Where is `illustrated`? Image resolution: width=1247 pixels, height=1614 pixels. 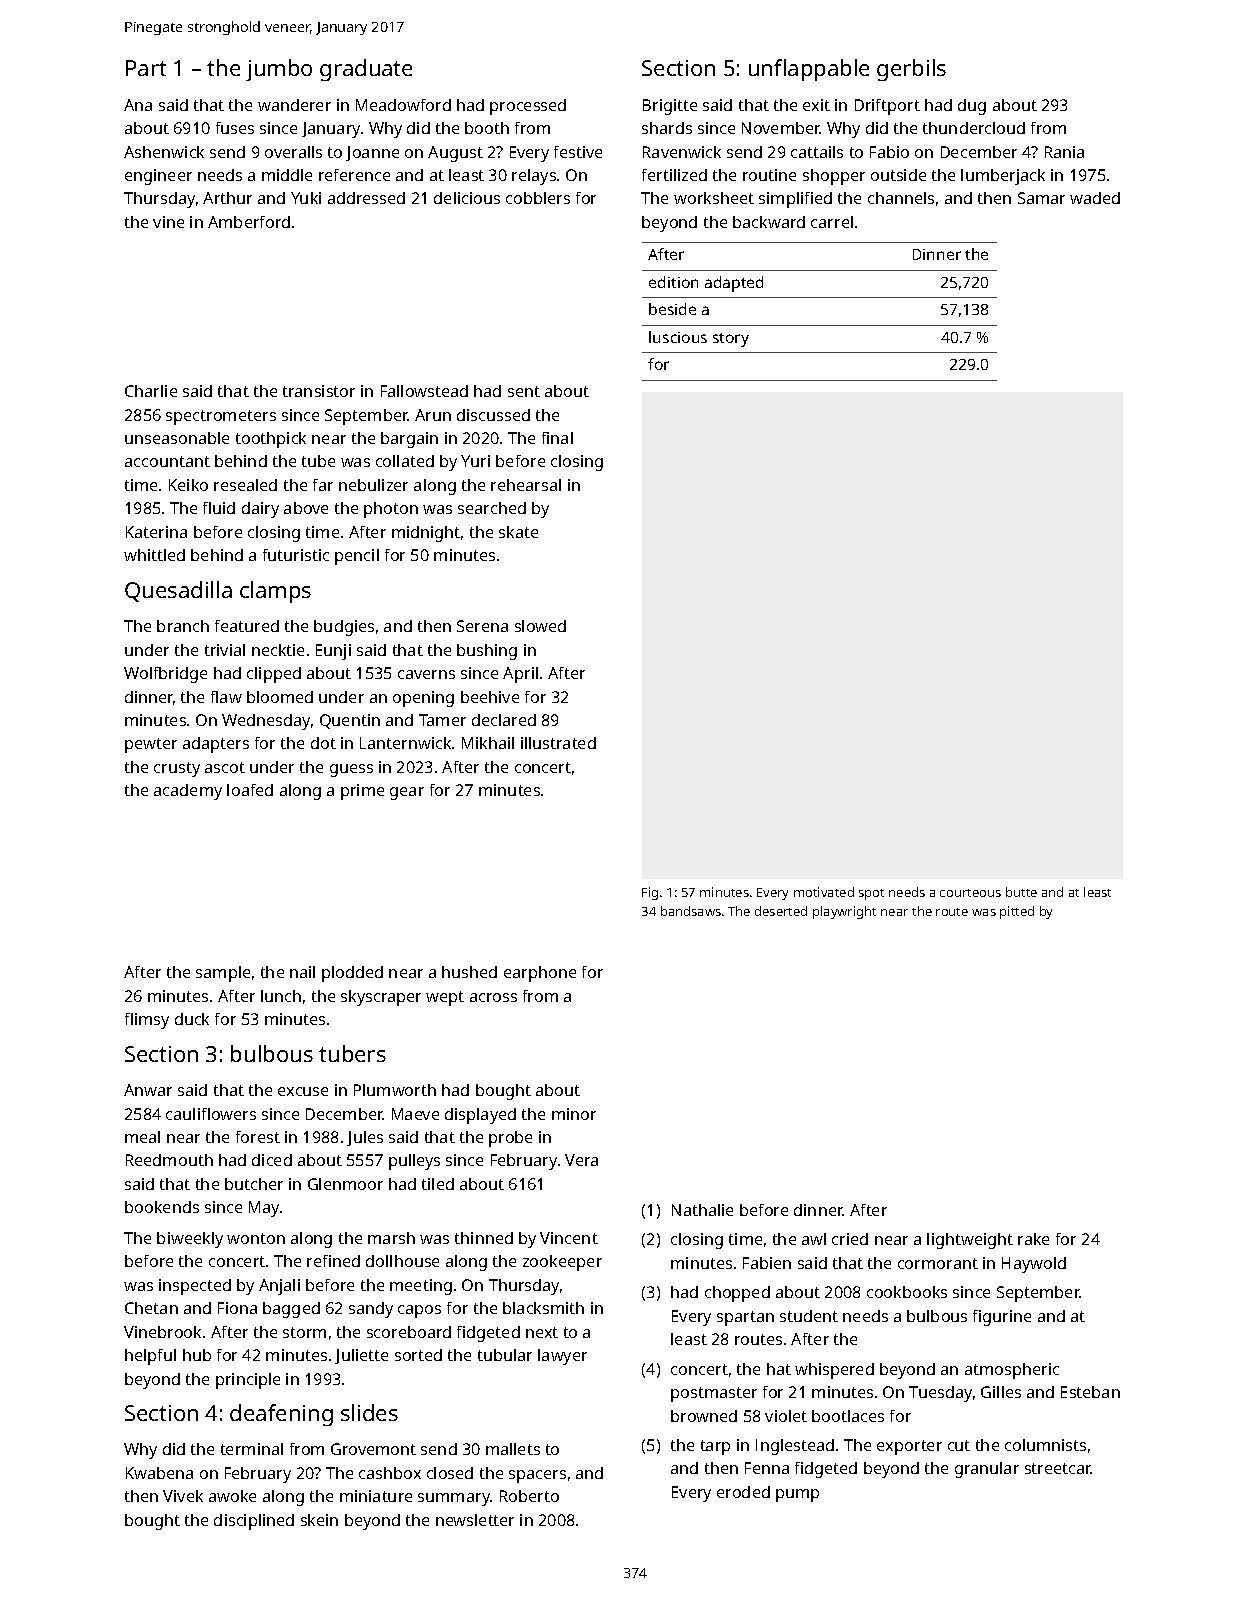
illustrated is located at coordinates (558, 743).
